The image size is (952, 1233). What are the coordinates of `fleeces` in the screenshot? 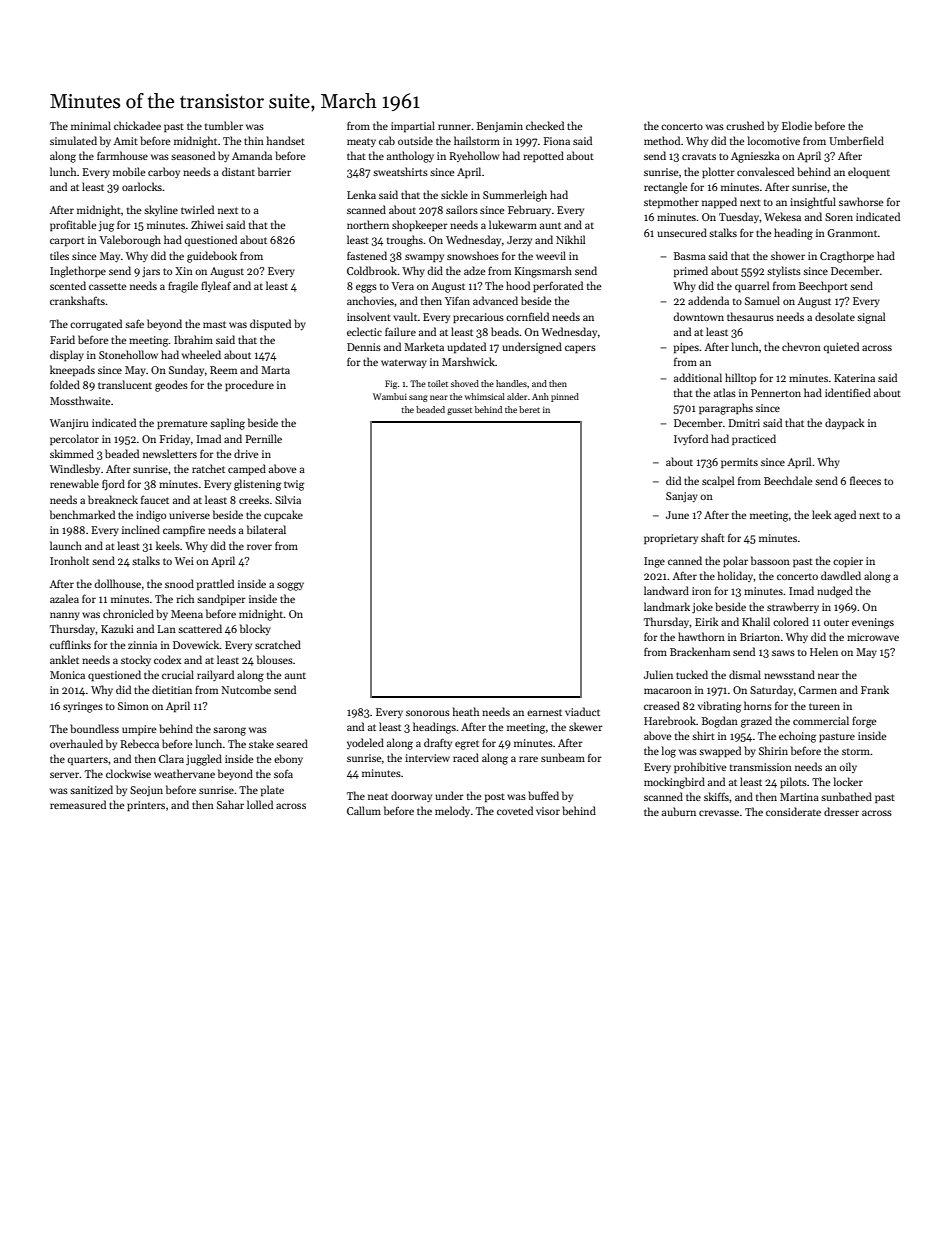 It's located at (865, 480).
